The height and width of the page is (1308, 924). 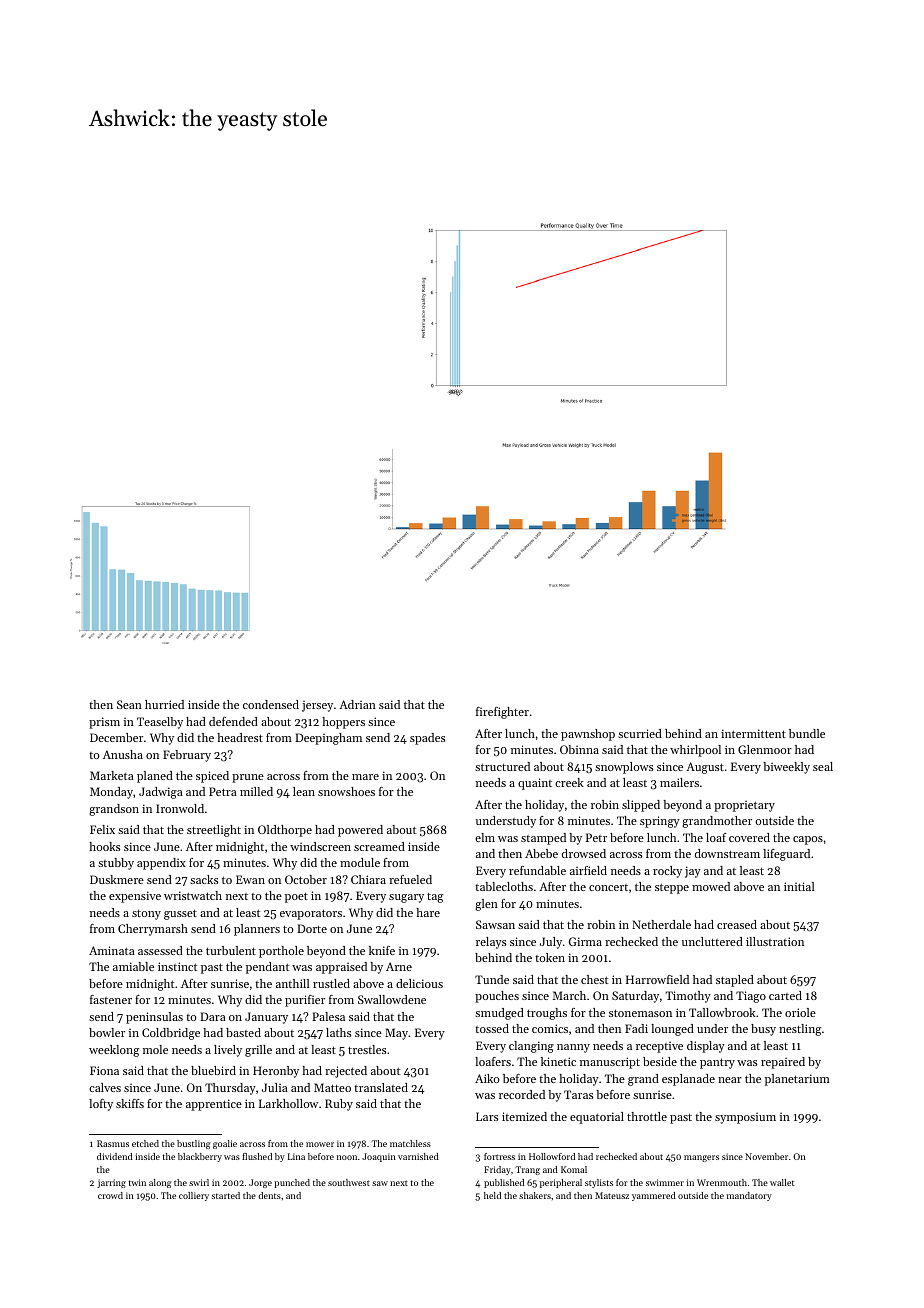 What do you see at coordinates (491, 943) in the page?
I see `relays` at bounding box center [491, 943].
